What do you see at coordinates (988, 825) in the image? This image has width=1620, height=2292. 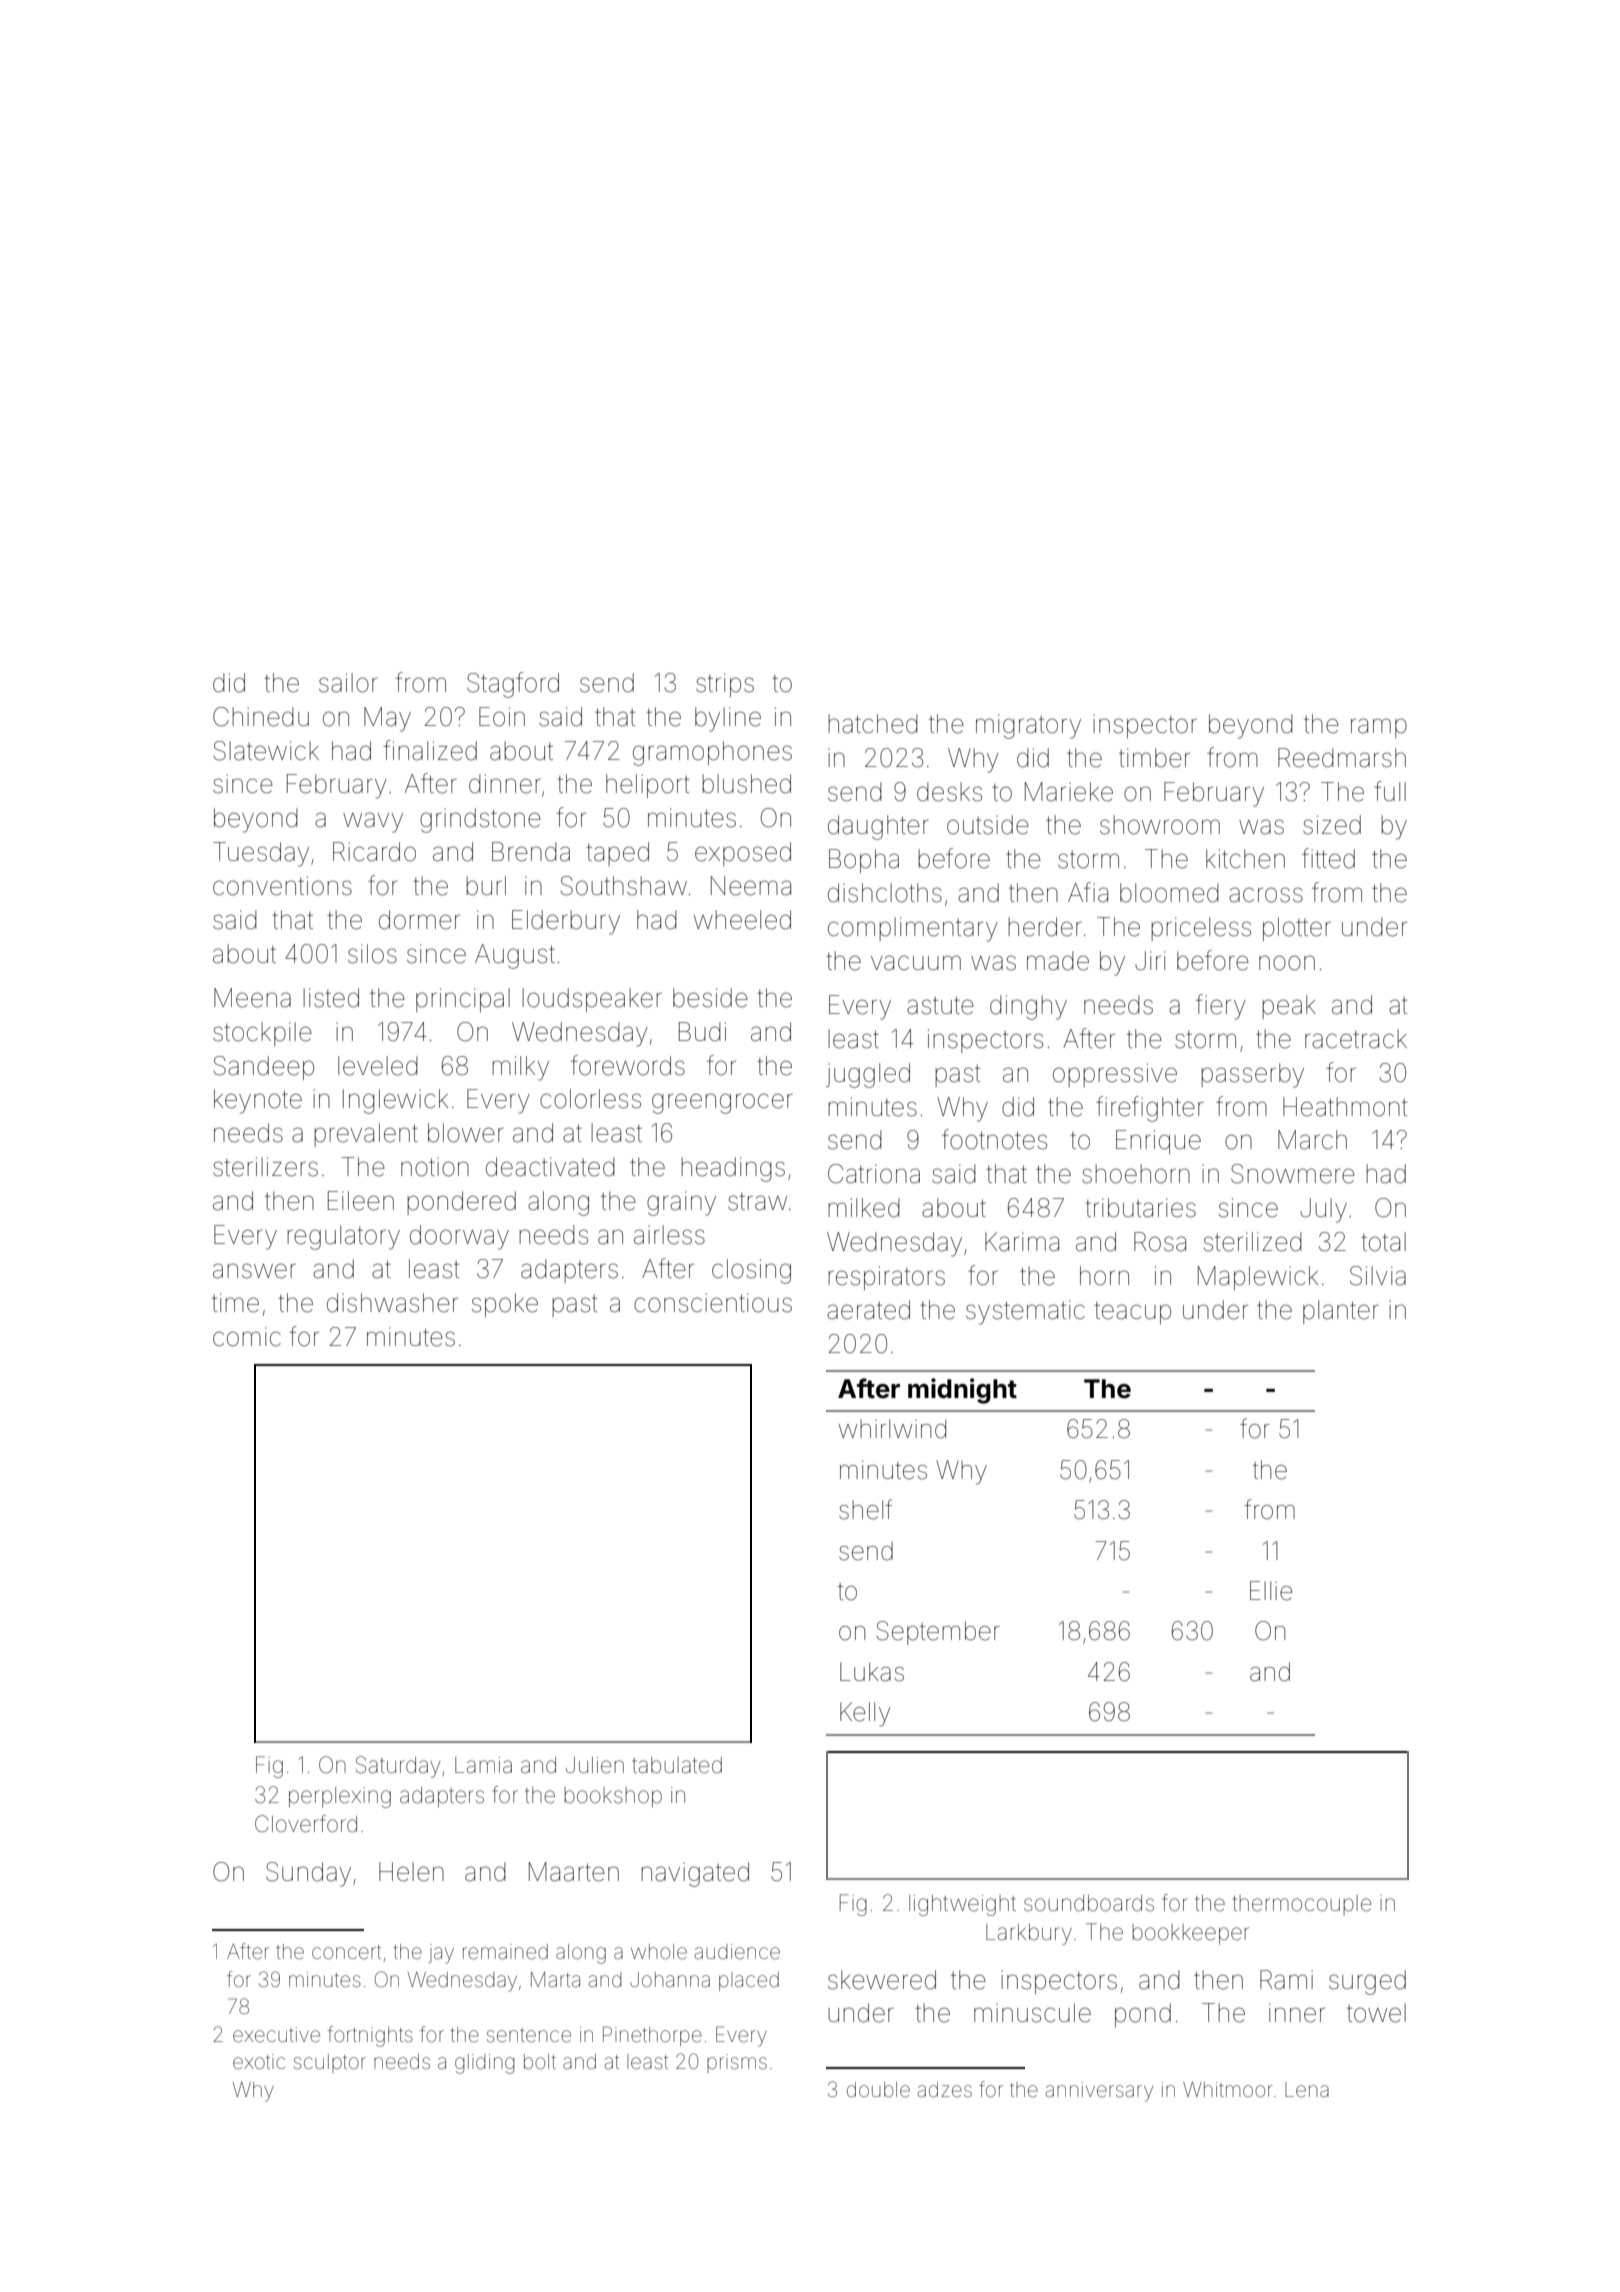 I see `outside` at bounding box center [988, 825].
